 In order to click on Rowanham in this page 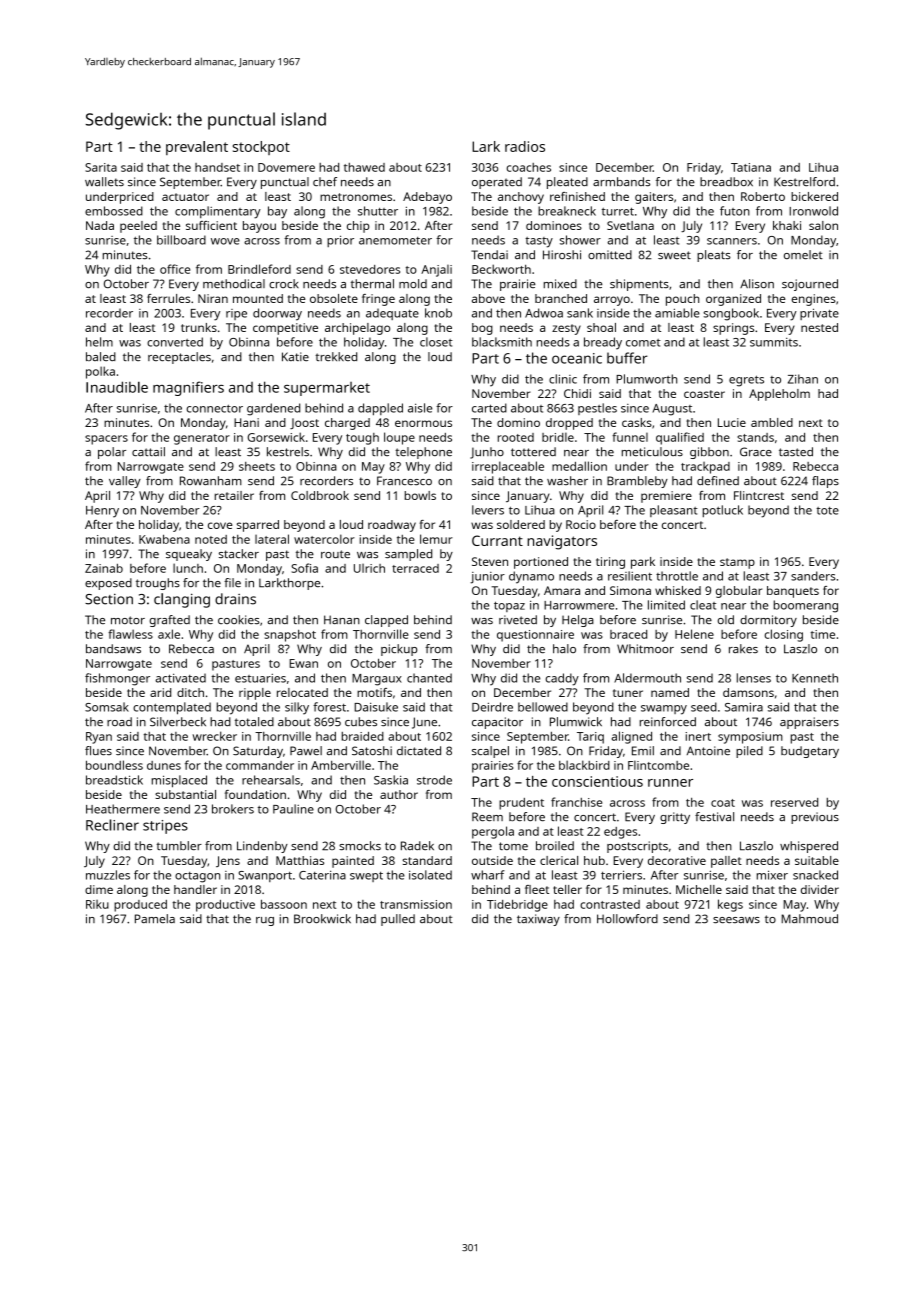, I will do `click(211, 480)`.
